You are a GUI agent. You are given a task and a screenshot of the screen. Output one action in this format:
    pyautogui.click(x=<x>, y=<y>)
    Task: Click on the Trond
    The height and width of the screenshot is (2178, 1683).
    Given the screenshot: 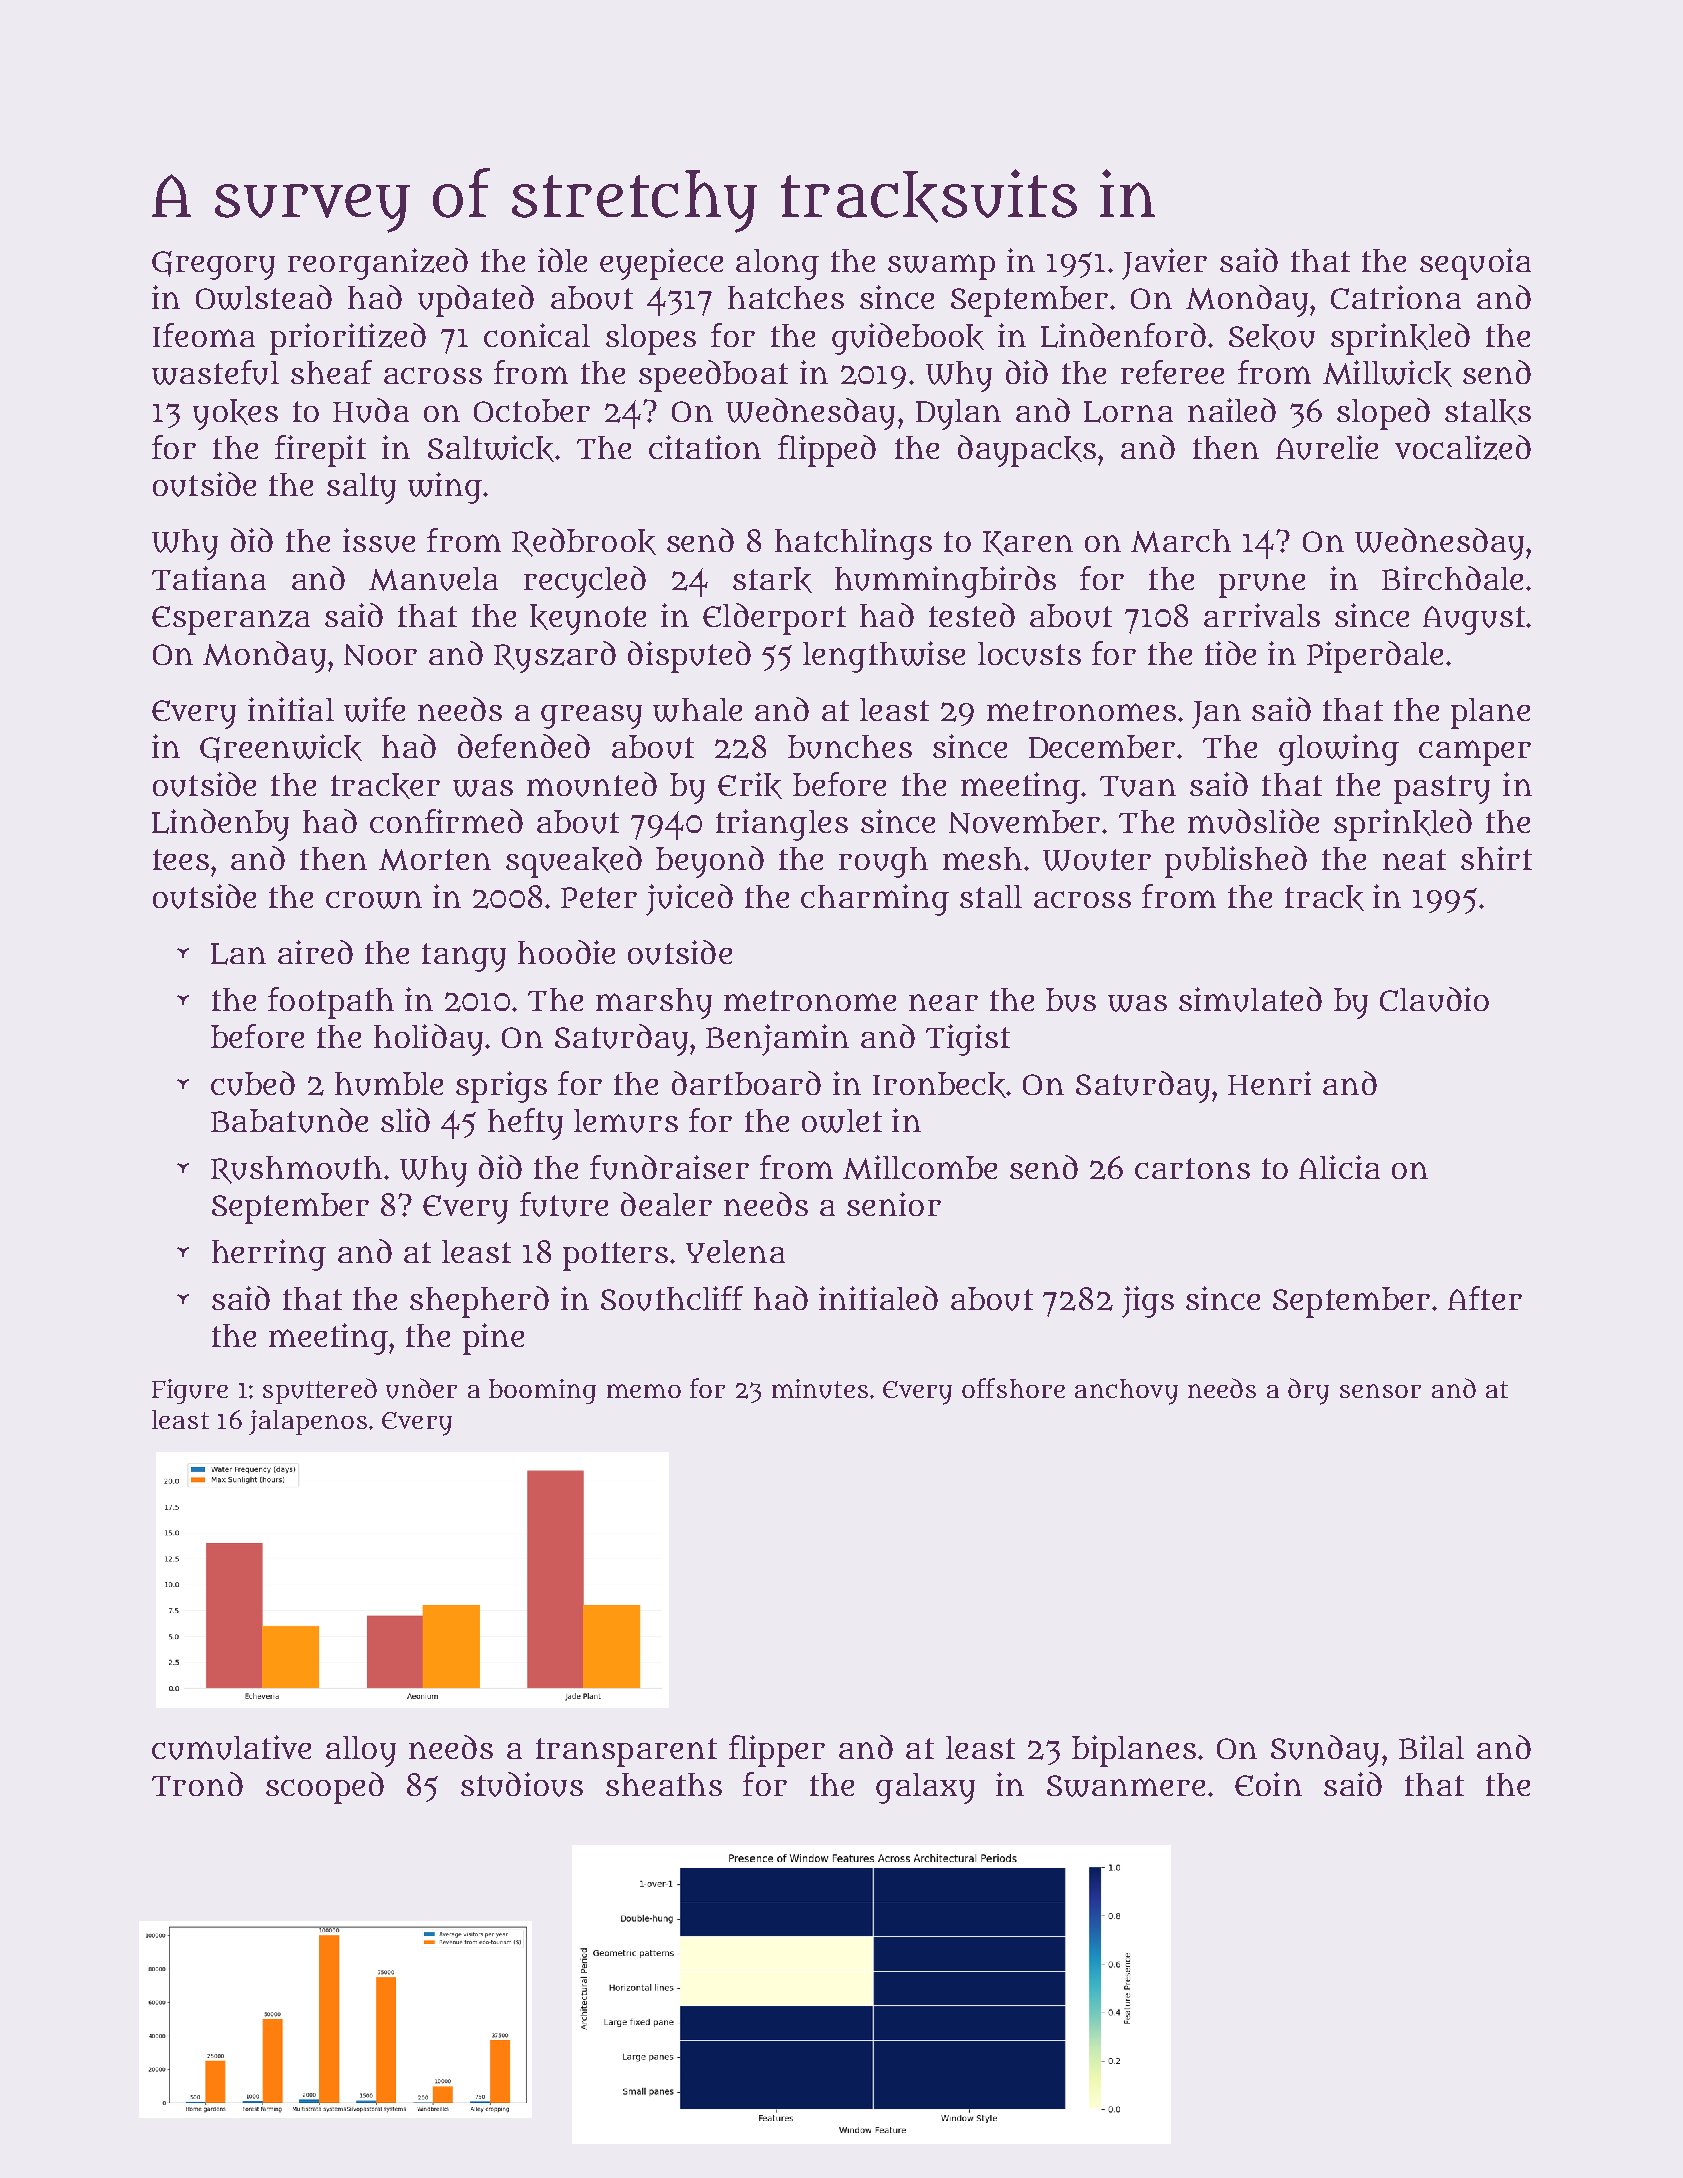 What is the action you would take?
    pyautogui.click(x=197, y=1784)
